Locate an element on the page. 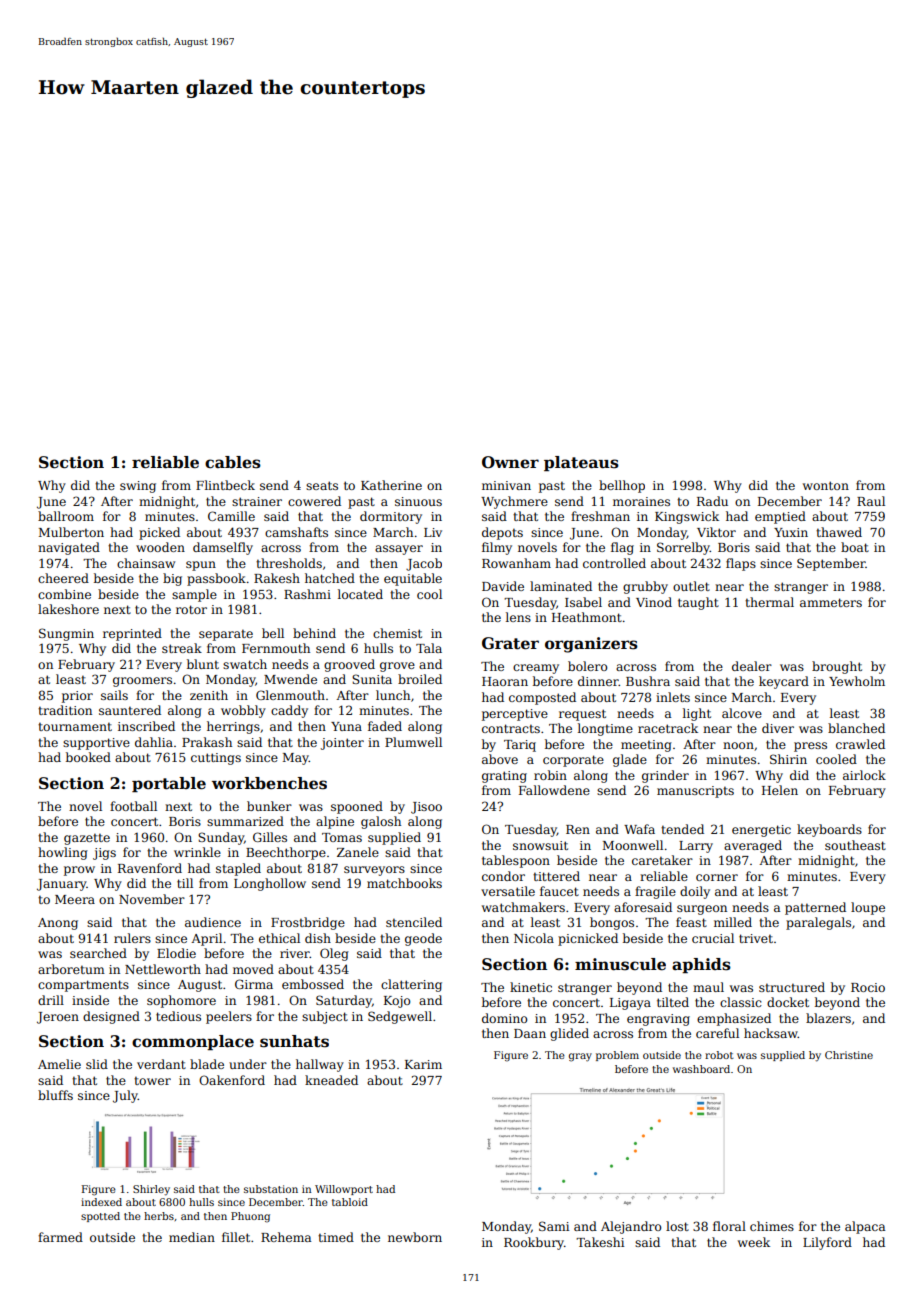 The width and height of the document is (924, 1308). damselfly is located at coordinates (223, 548).
